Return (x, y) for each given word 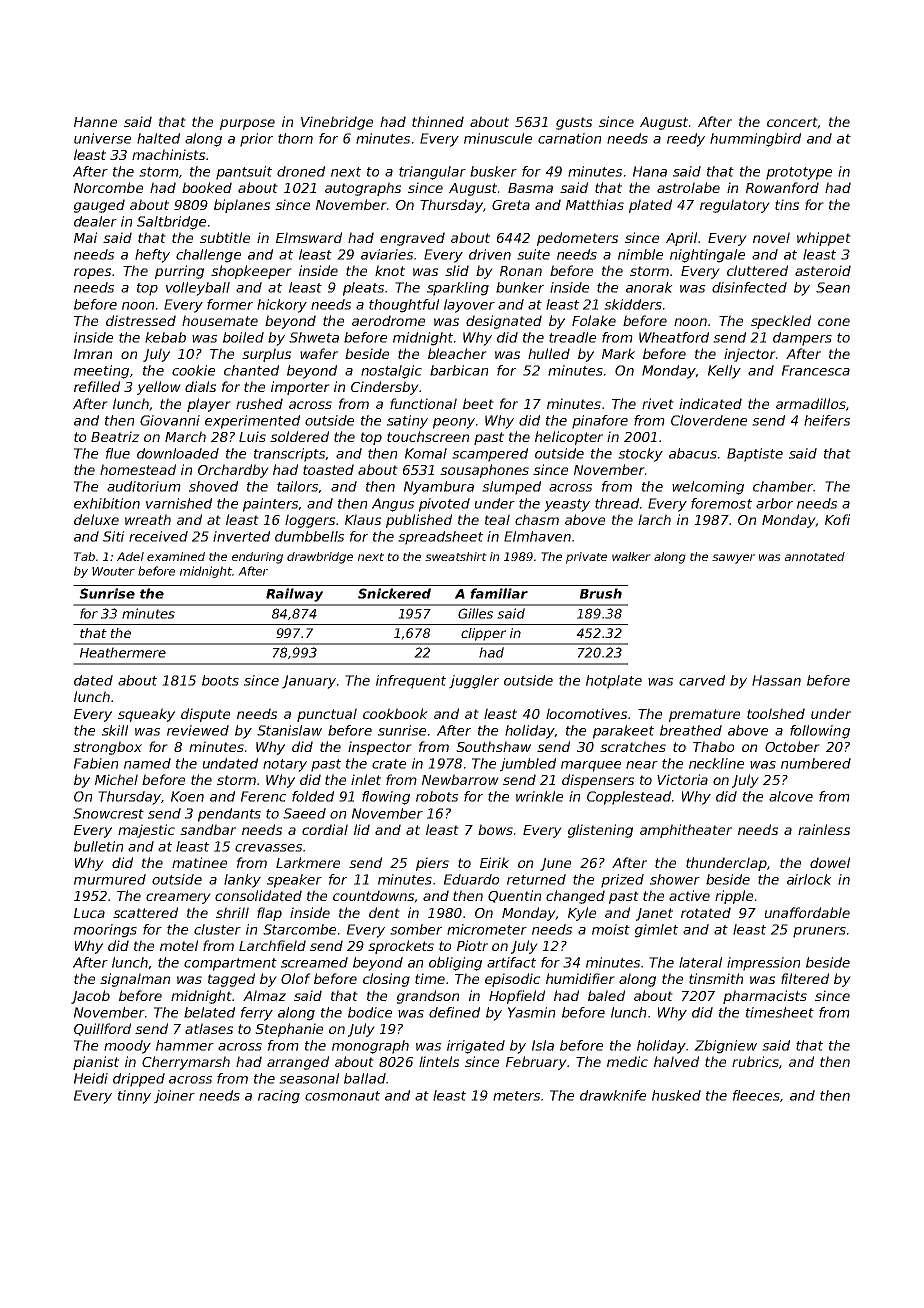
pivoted (444, 505)
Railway (294, 595)
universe (102, 138)
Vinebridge (337, 123)
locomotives (586, 713)
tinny (134, 1097)
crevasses (268, 848)
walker (631, 556)
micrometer (487, 929)
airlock (809, 879)
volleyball (198, 289)
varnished (179, 503)
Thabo (713, 746)
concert (792, 123)
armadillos (811, 403)
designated (504, 322)
